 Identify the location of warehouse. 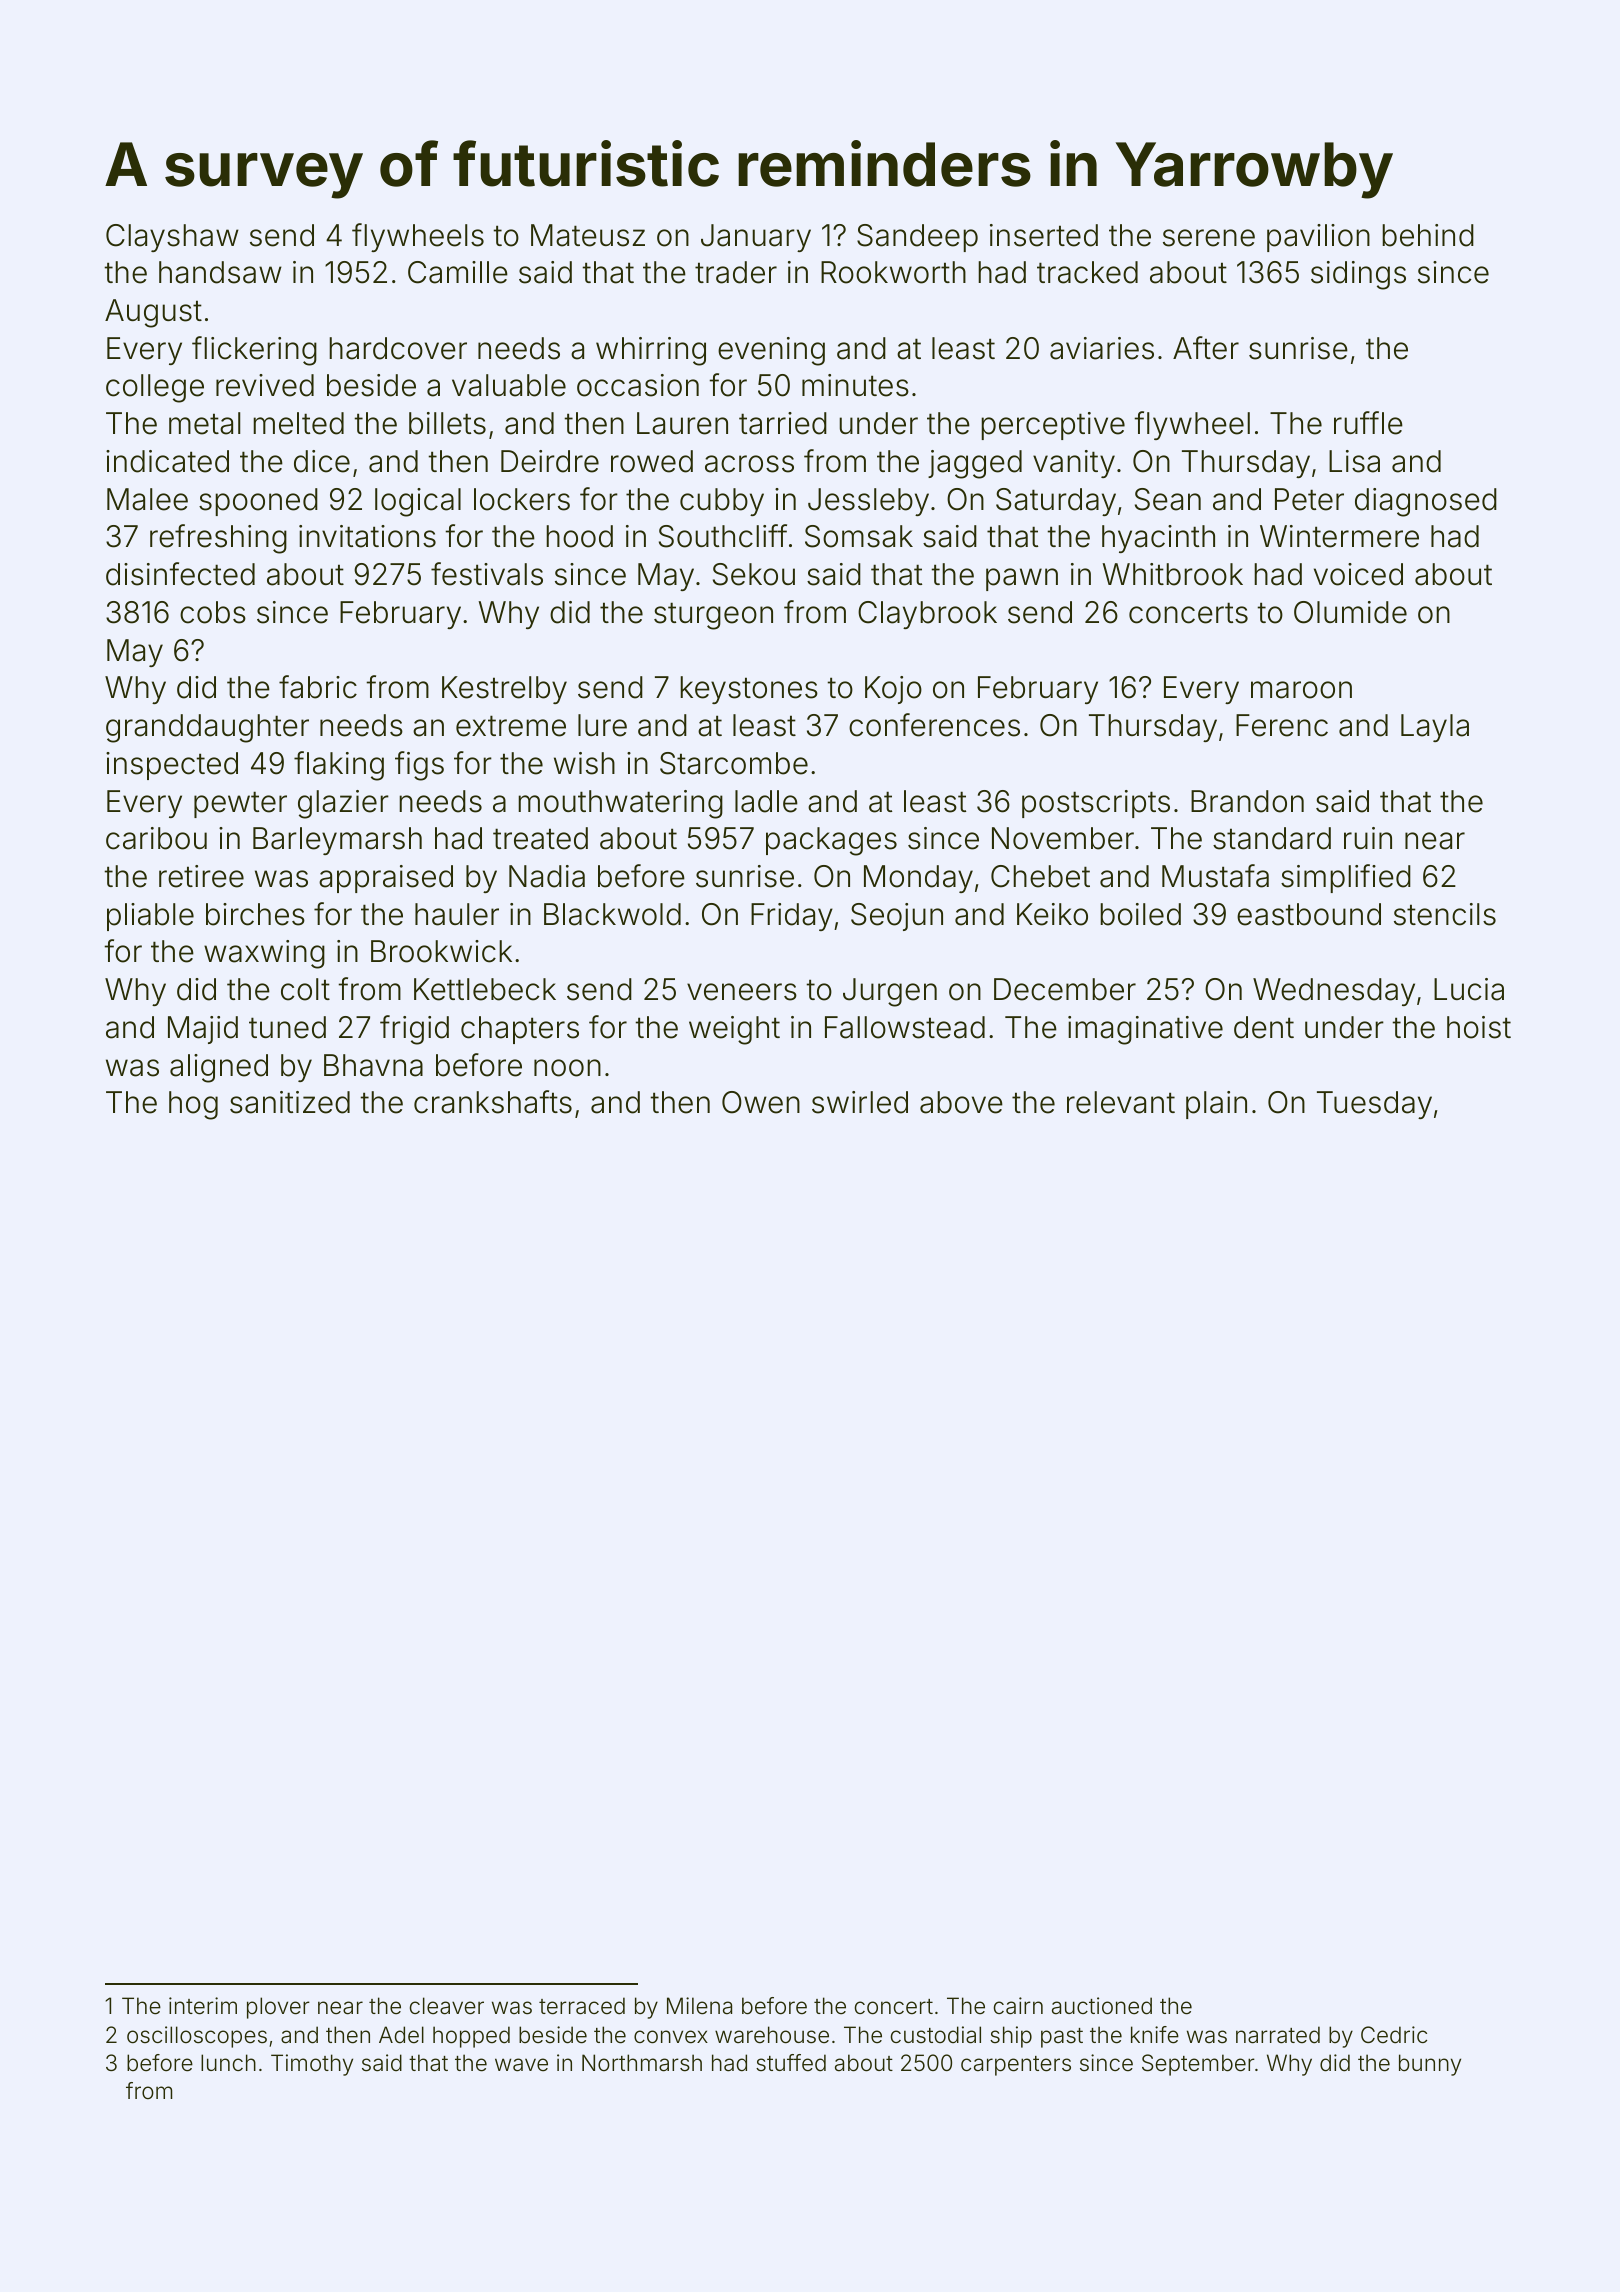
(772, 2035).
